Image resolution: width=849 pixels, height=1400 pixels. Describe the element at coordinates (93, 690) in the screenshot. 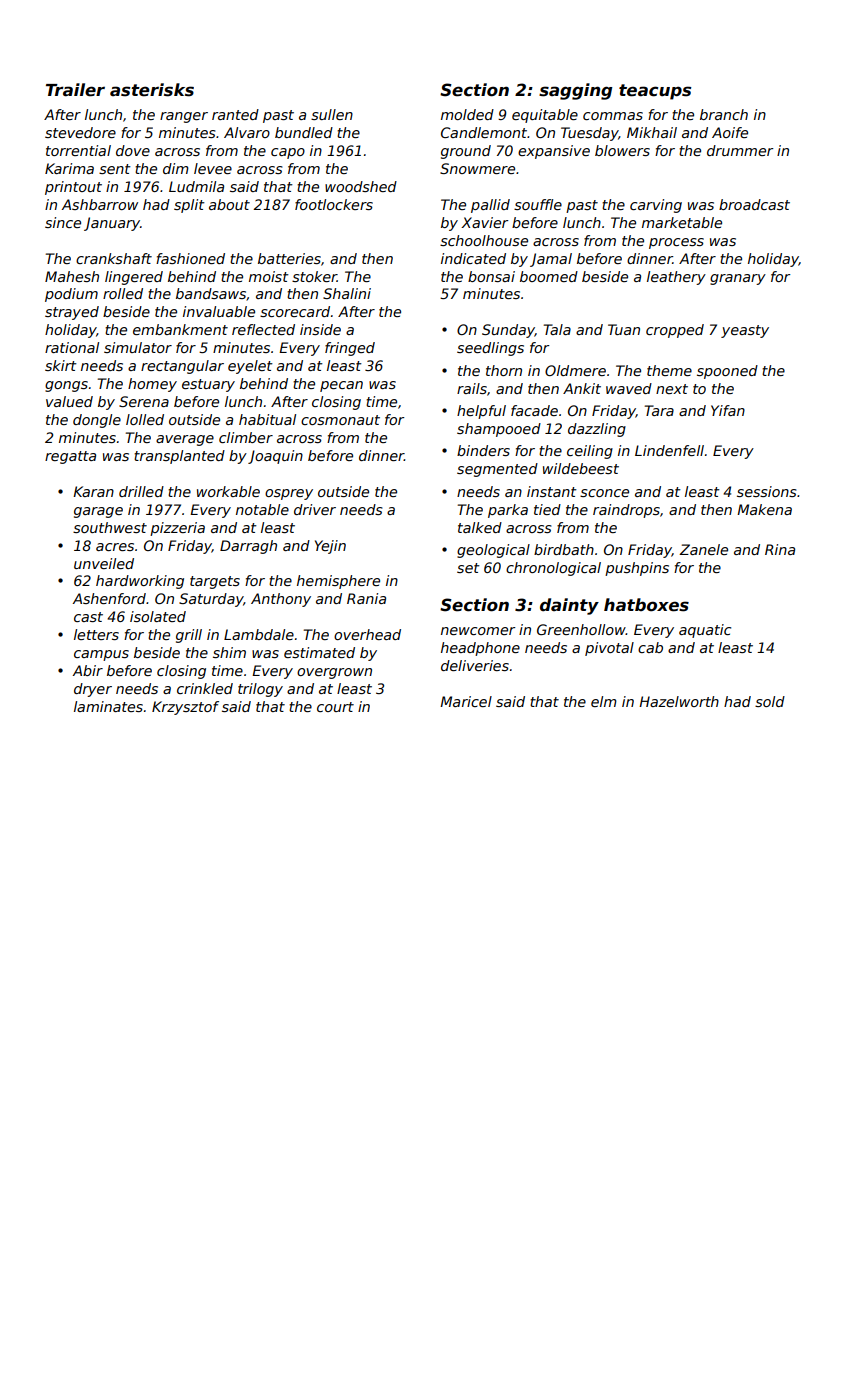

I see `dryer` at that location.
